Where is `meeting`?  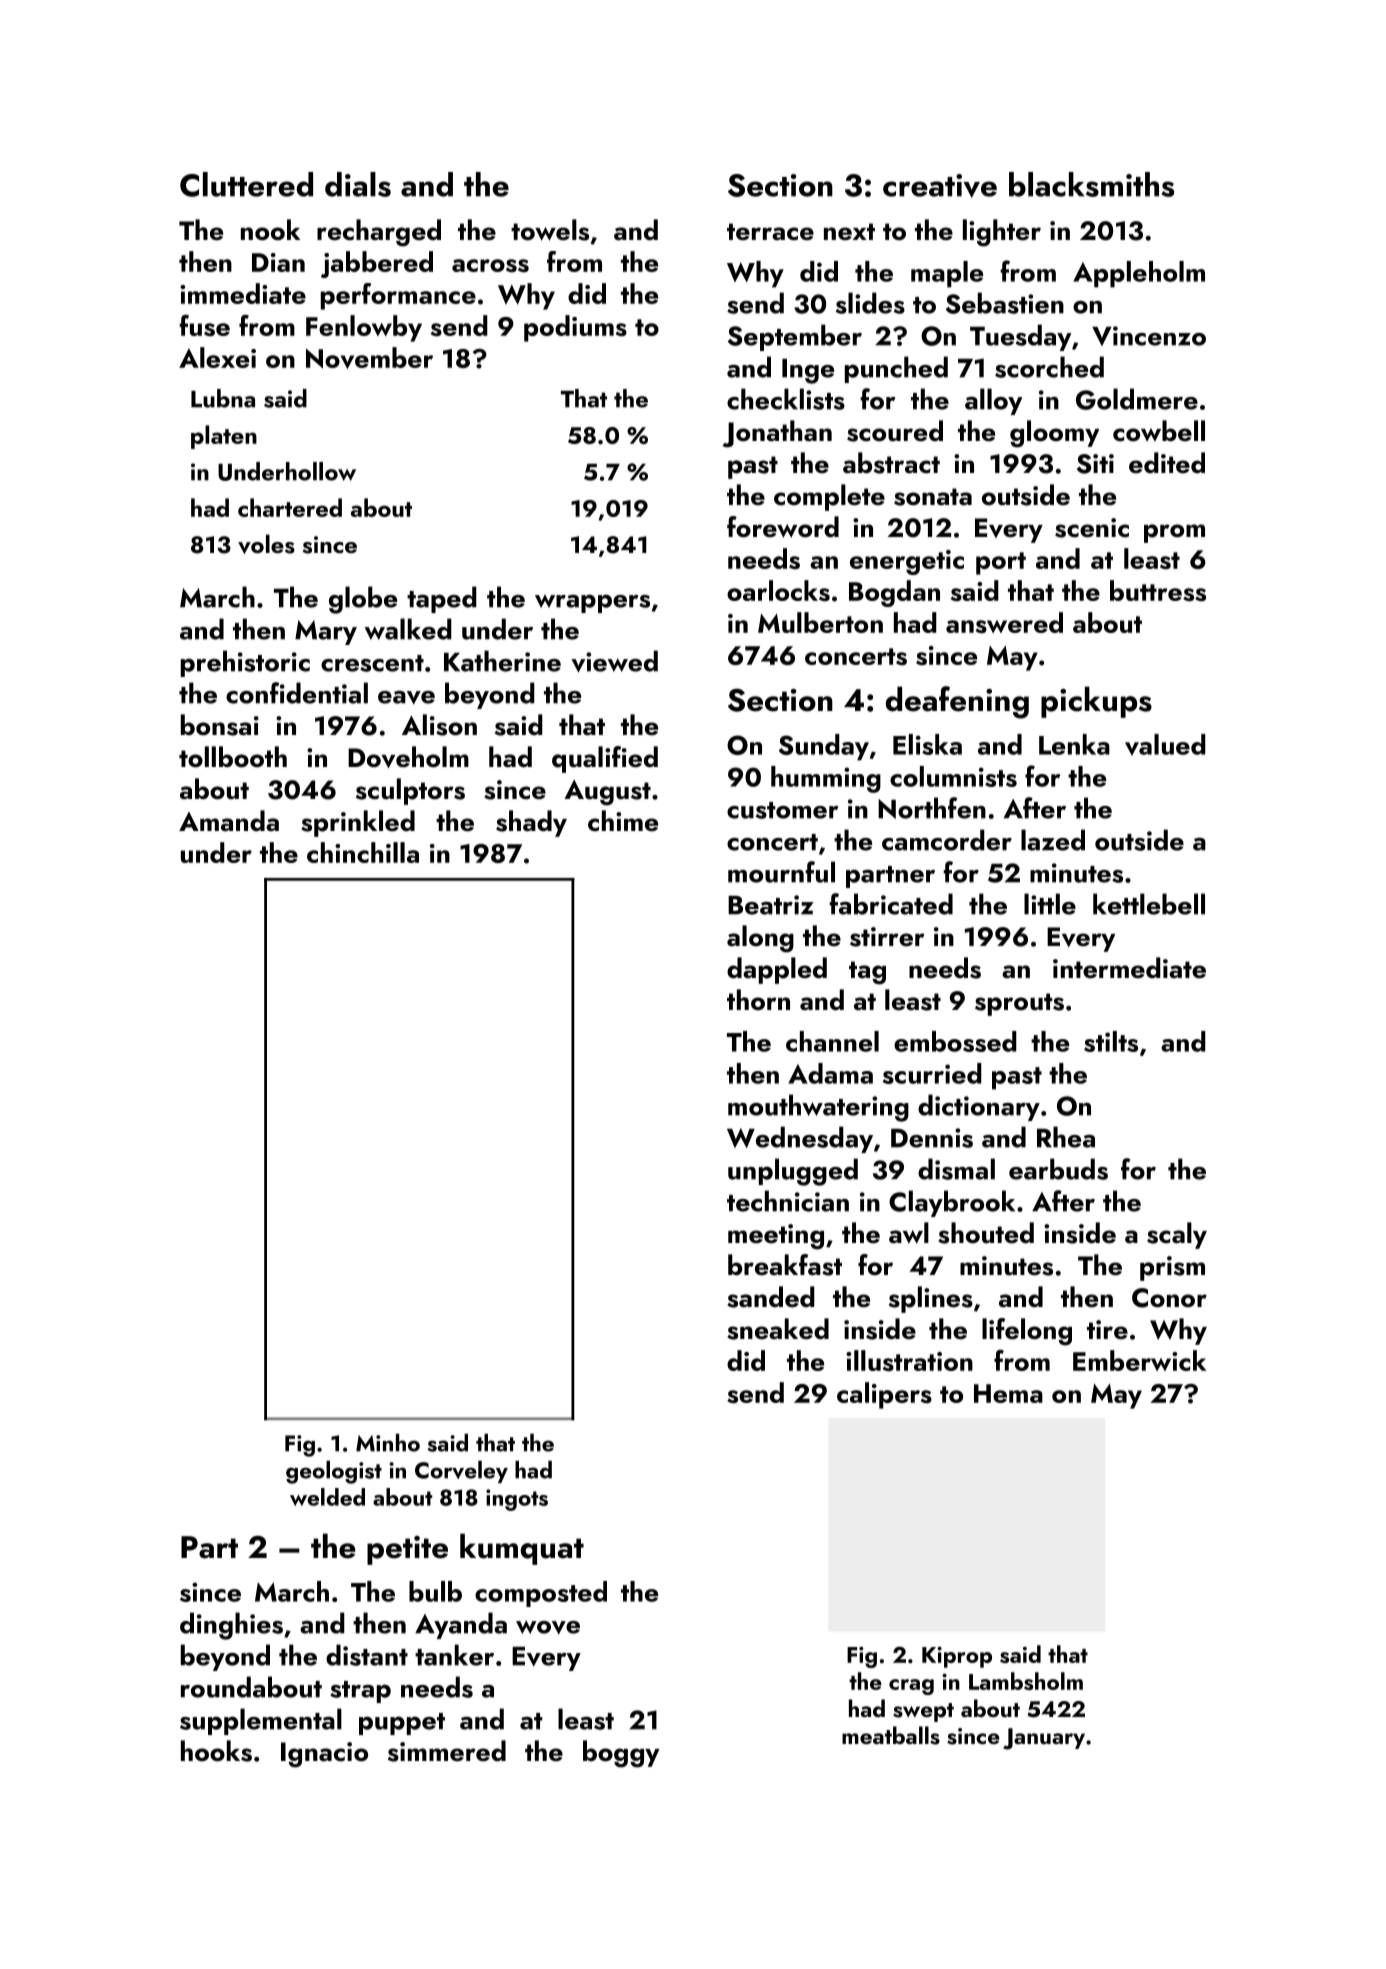
meeting is located at coordinates (776, 1237).
